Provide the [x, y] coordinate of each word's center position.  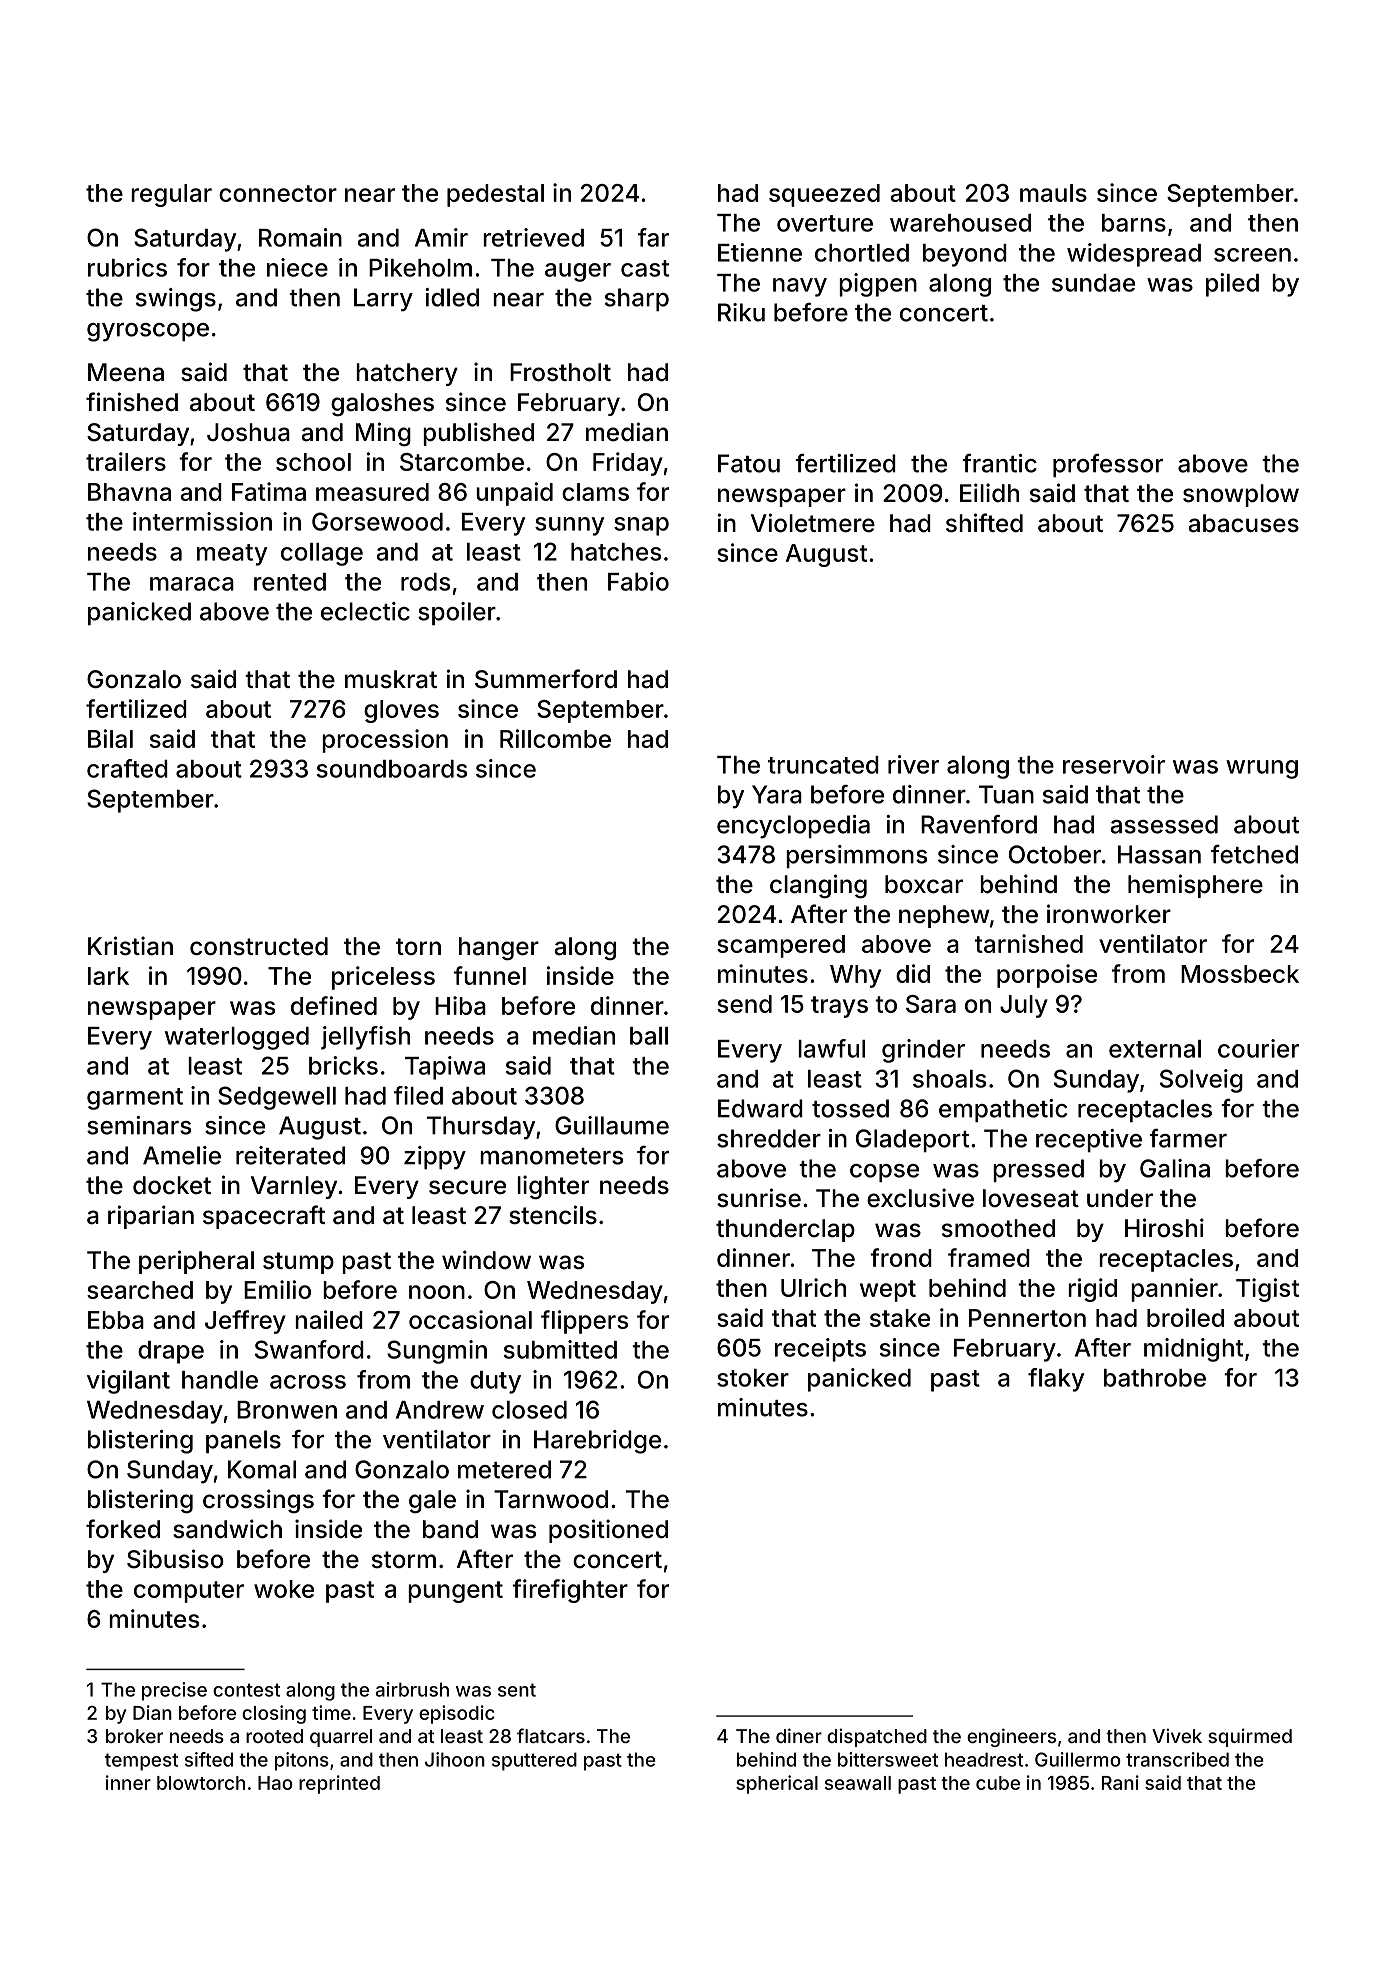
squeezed [824, 195]
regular [171, 195]
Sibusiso [175, 1559]
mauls [1053, 193]
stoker [753, 1378]
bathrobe [1155, 1378]
